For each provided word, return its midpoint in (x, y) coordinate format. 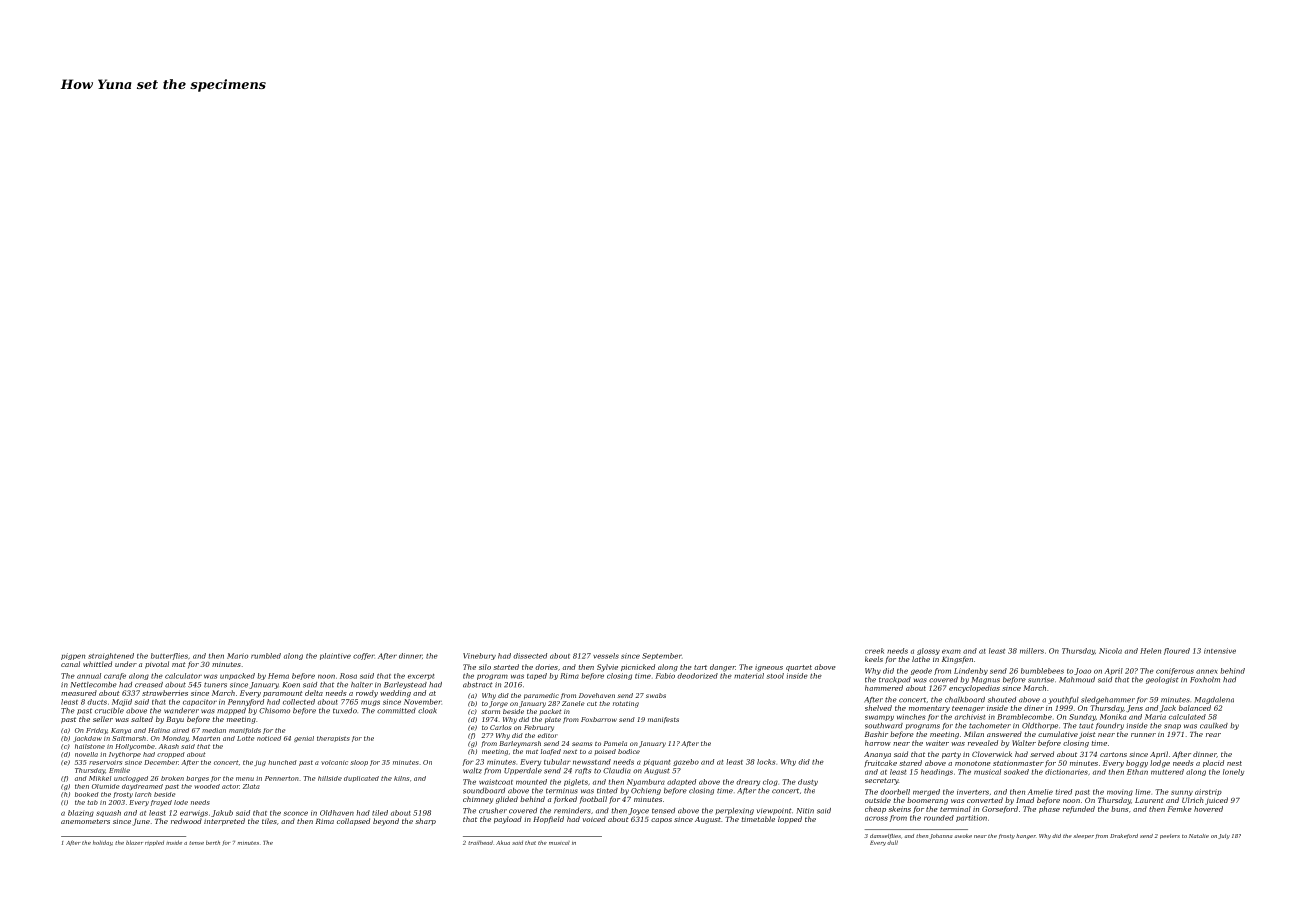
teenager (968, 709)
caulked (1214, 726)
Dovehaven (597, 695)
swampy (879, 718)
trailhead (480, 843)
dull (892, 842)
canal (70, 664)
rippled (154, 843)
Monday (175, 739)
